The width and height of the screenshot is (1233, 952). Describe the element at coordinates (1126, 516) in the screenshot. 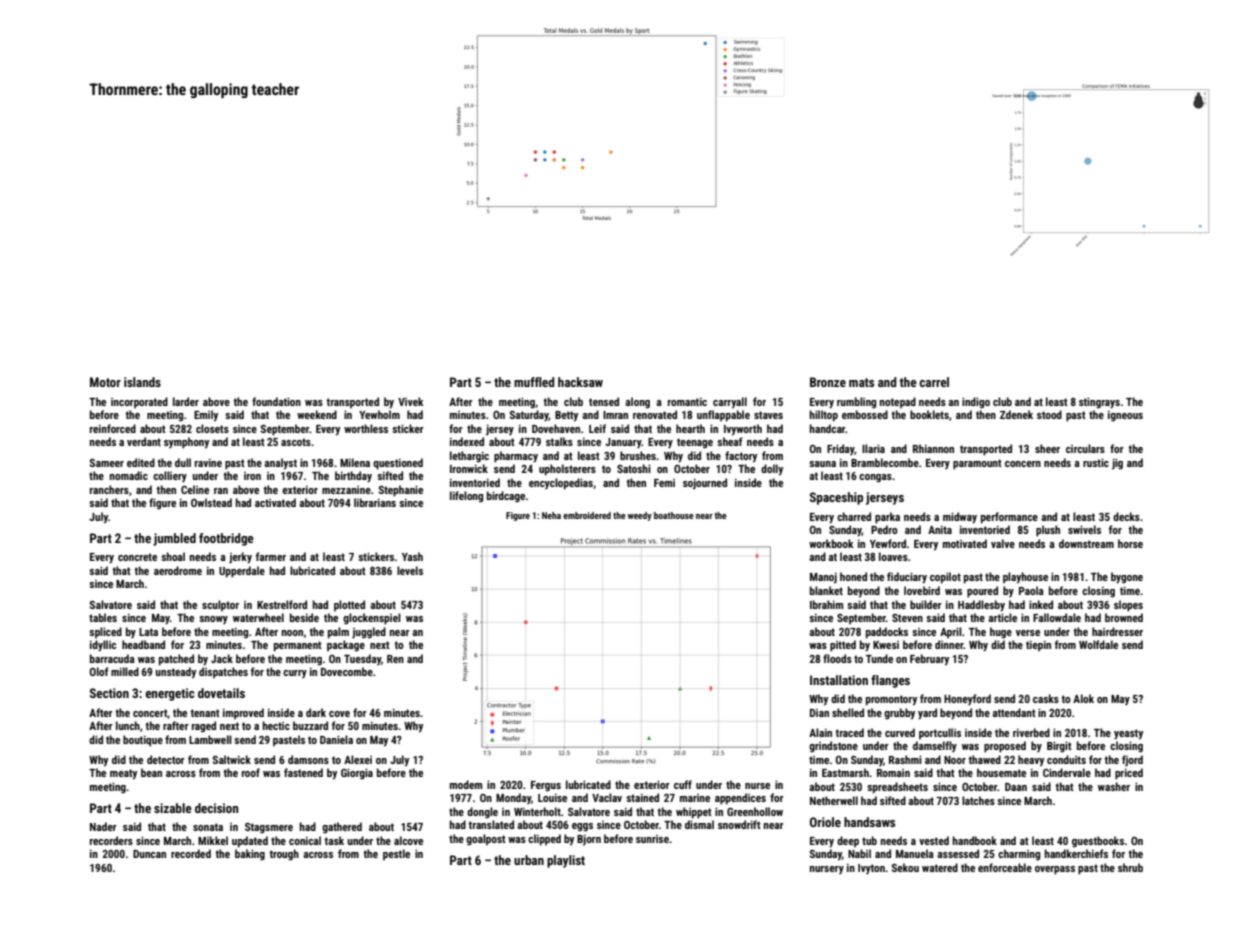

I see `decks` at that location.
